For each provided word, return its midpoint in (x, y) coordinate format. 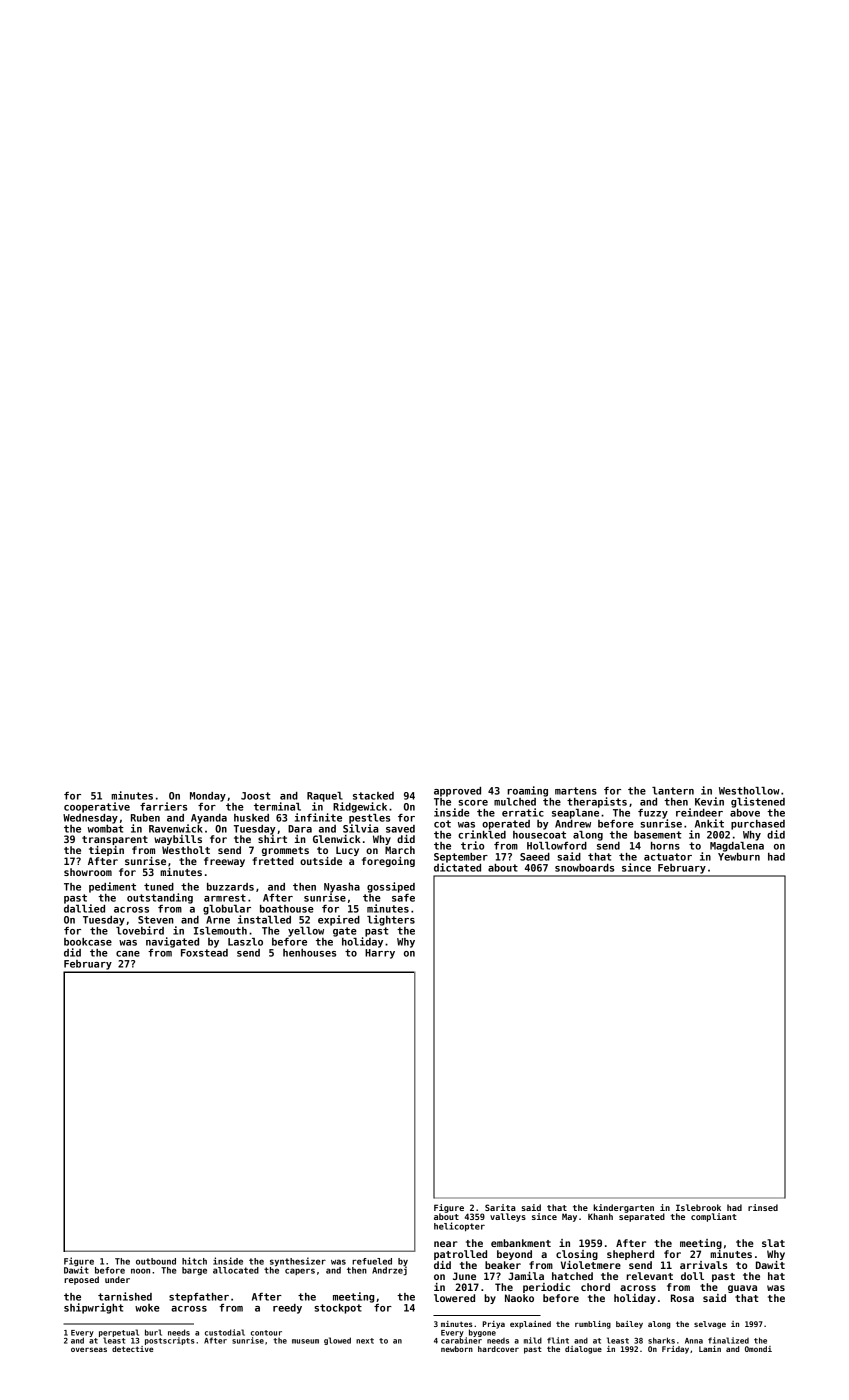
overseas (89, 1349)
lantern (673, 791)
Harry (380, 954)
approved (457, 792)
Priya (493, 1325)
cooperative (97, 807)
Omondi (758, 1349)
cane (128, 954)
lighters (391, 920)
